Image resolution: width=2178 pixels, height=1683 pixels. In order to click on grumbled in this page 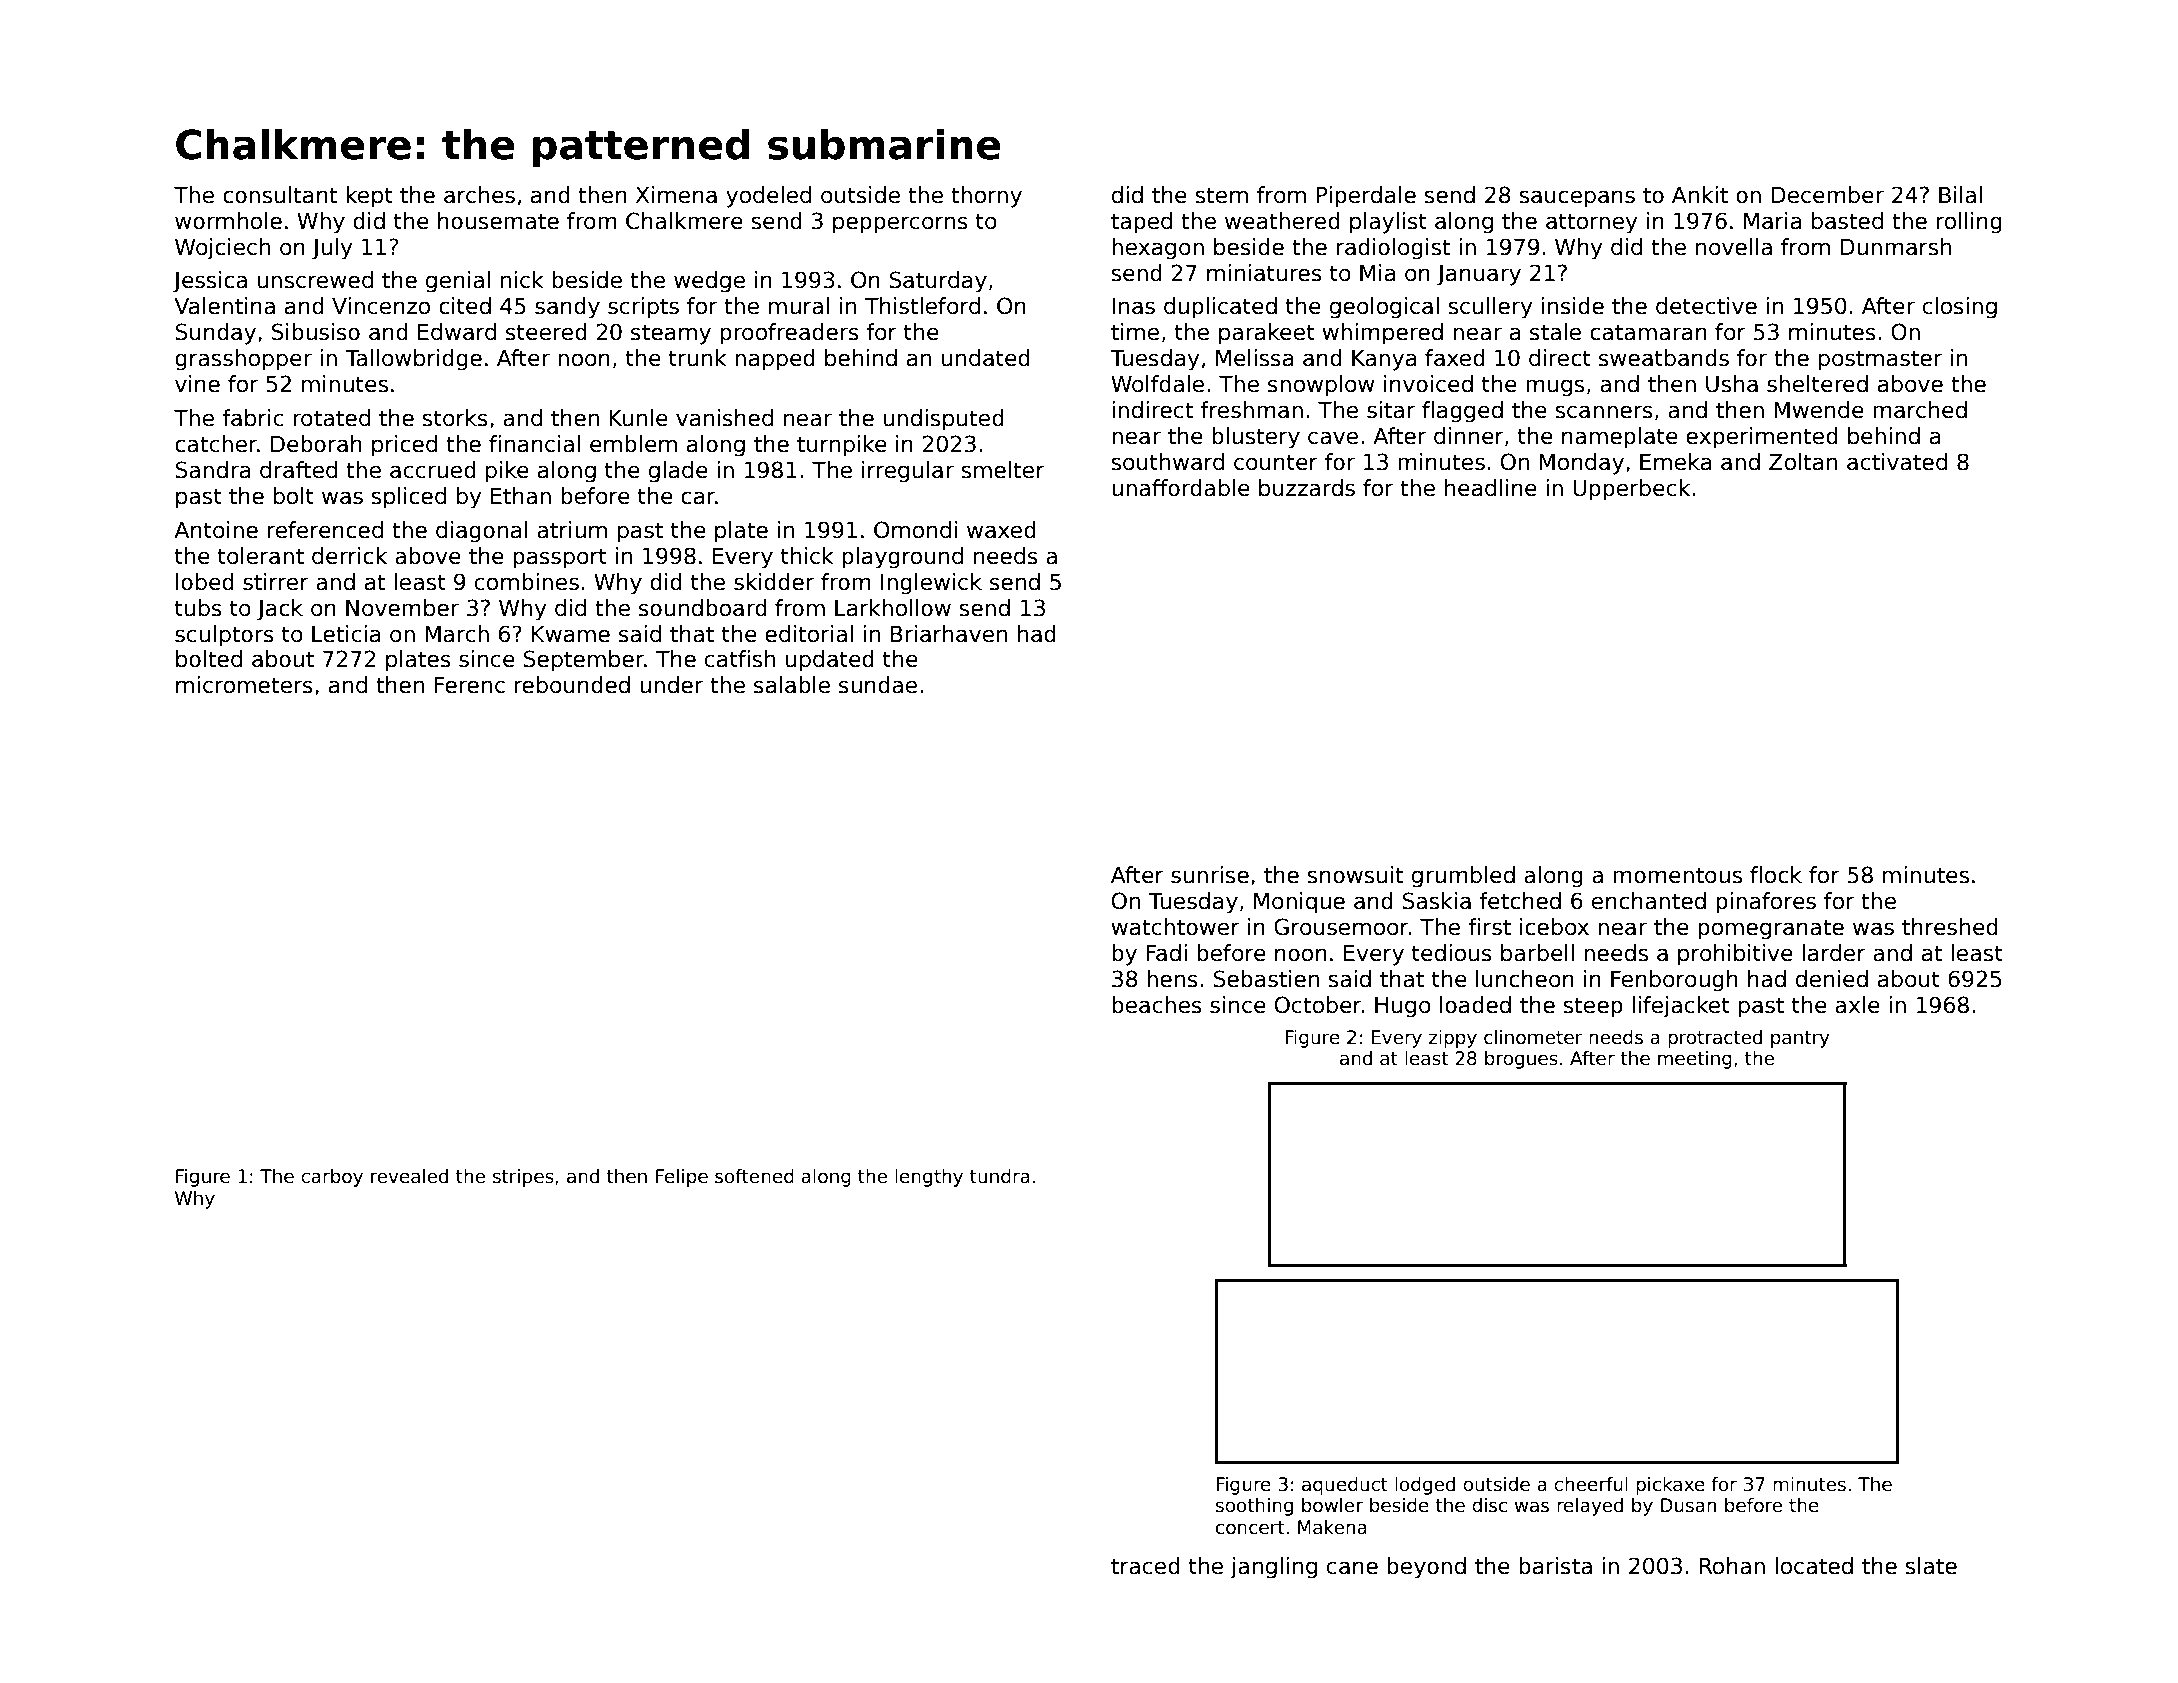, I will do `click(1463, 877)`.
